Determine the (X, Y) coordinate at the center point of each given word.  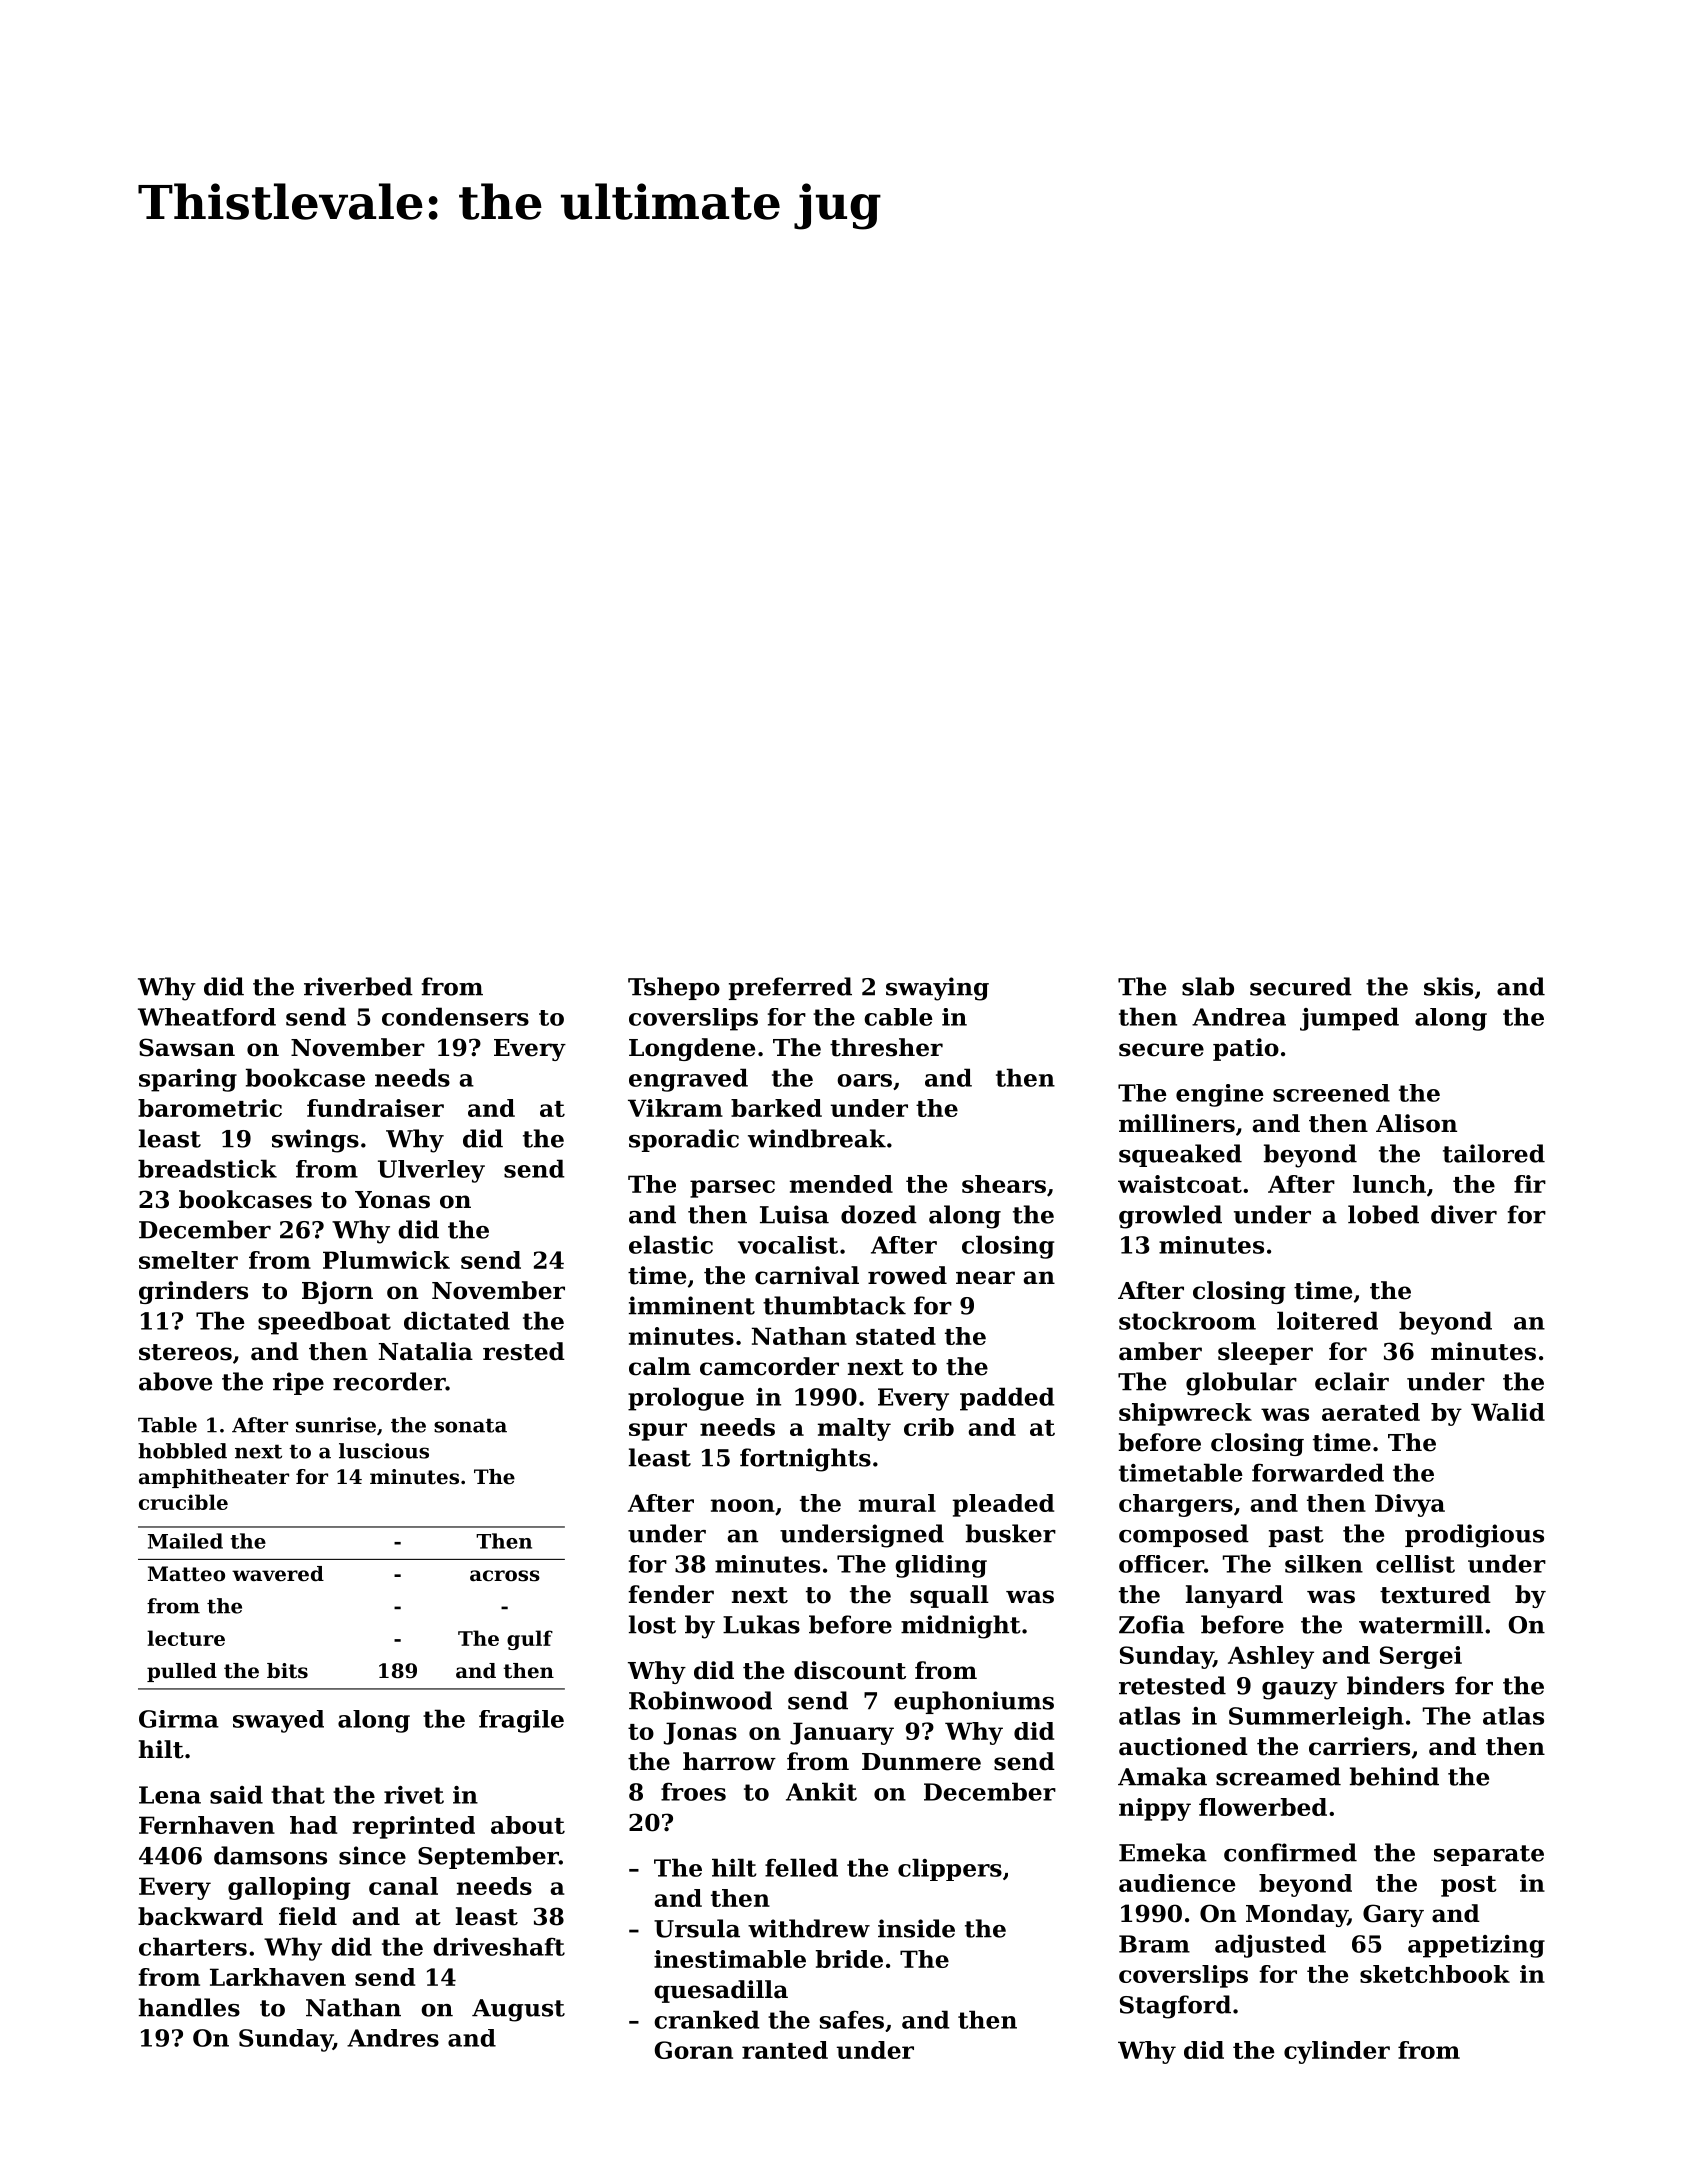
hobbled (182, 1451)
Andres (393, 2038)
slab (1208, 986)
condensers (455, 1016)
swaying (937, 989)
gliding (941, 1566)
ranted (785, 2050)
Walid (1508, 1412)
